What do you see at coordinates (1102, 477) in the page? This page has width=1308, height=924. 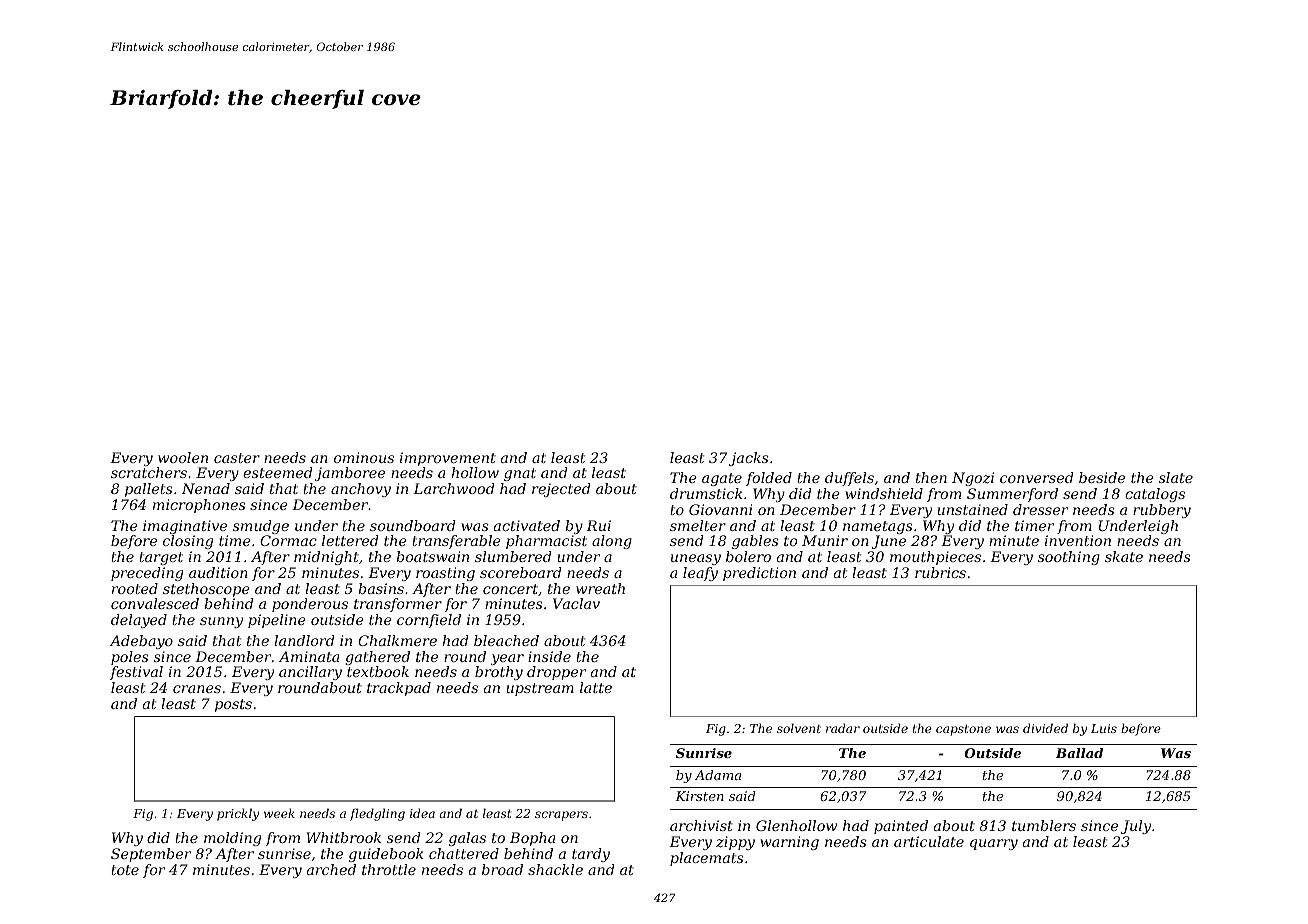 I see `beside` at bounding box center [1102, 477].
